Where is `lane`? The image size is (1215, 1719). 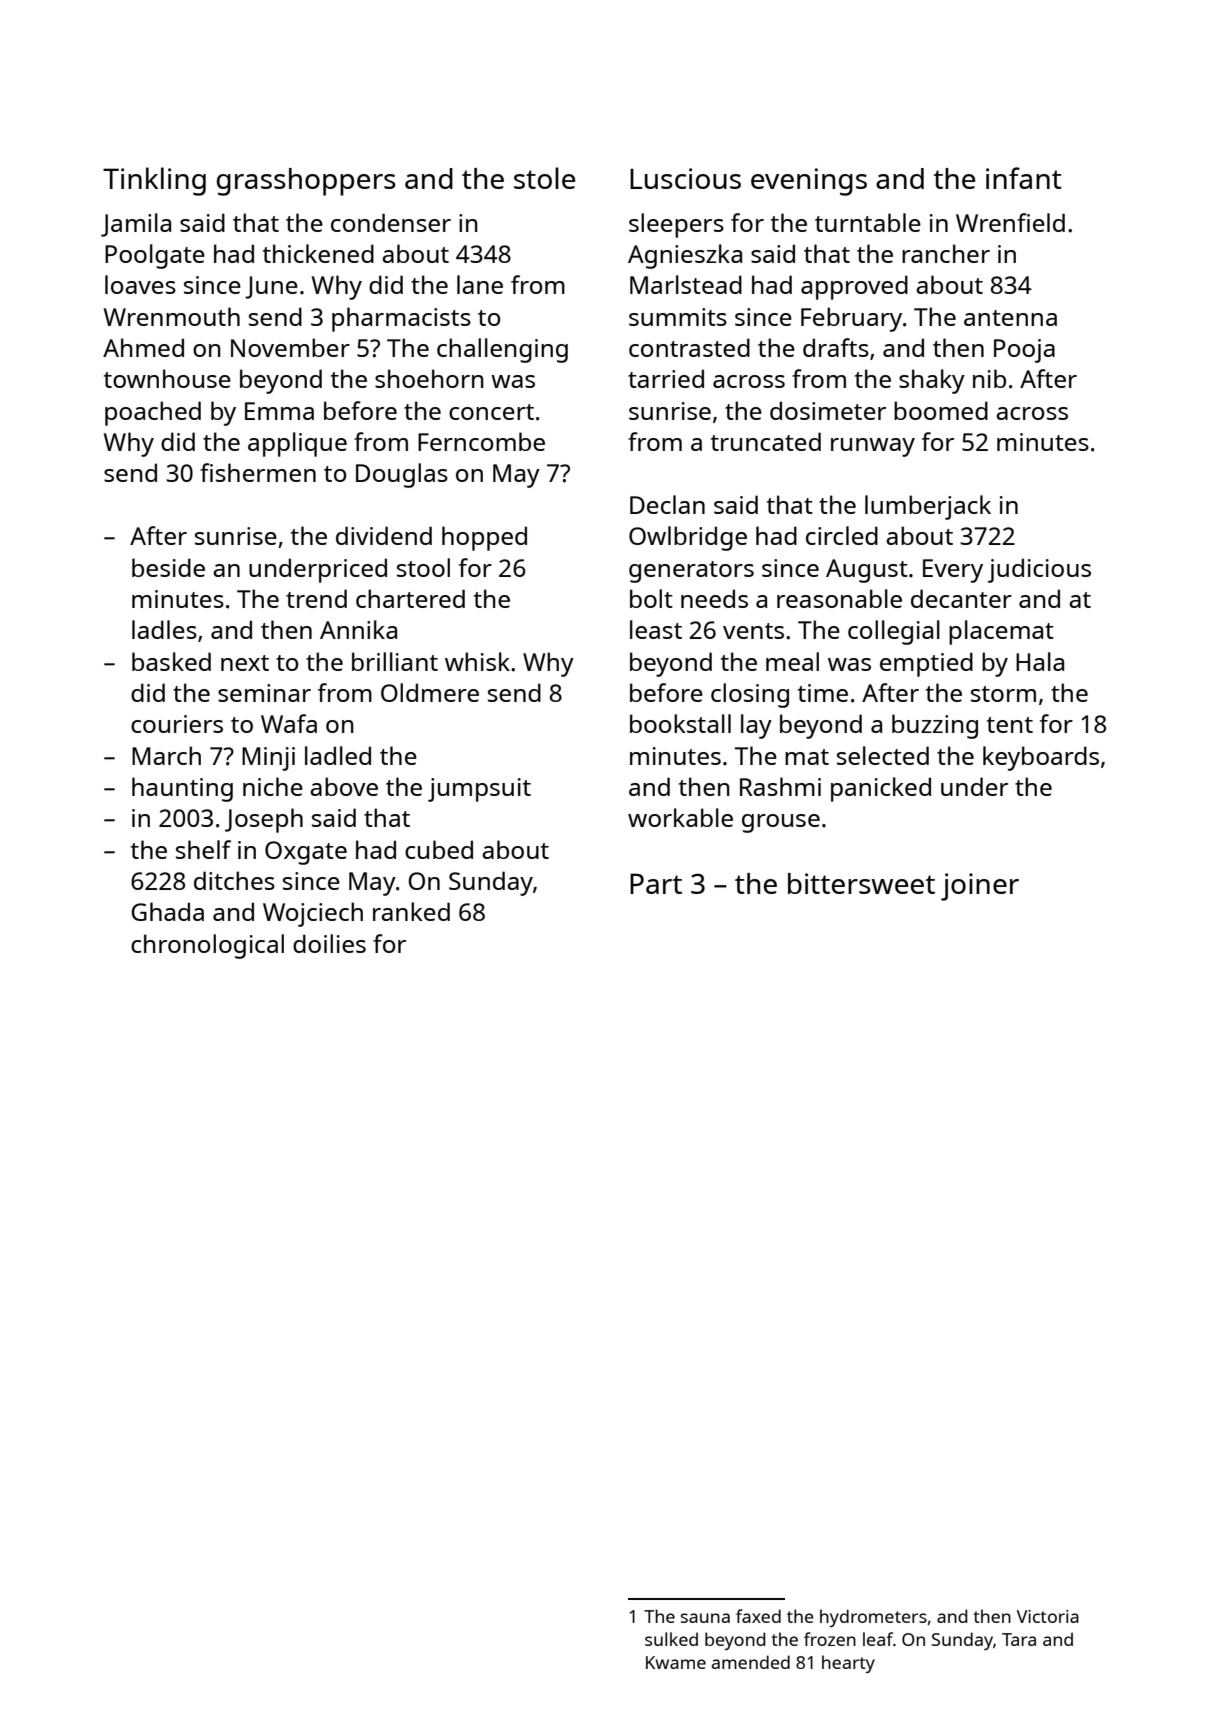 lane is located at coordinates (480, 284).
